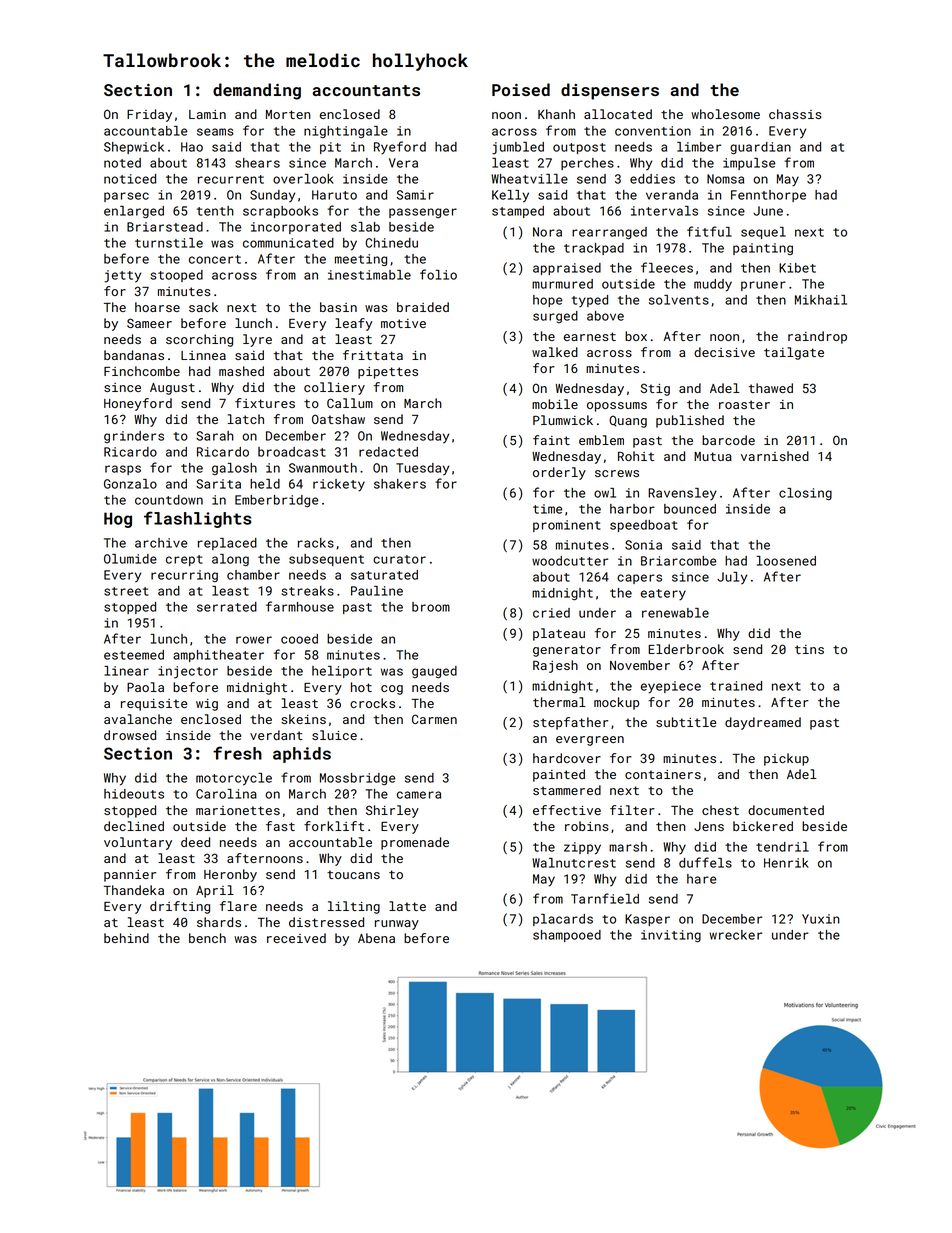  Describe the element at coordinates (257, 163) in the screenshot. I see `shears` at that location.
